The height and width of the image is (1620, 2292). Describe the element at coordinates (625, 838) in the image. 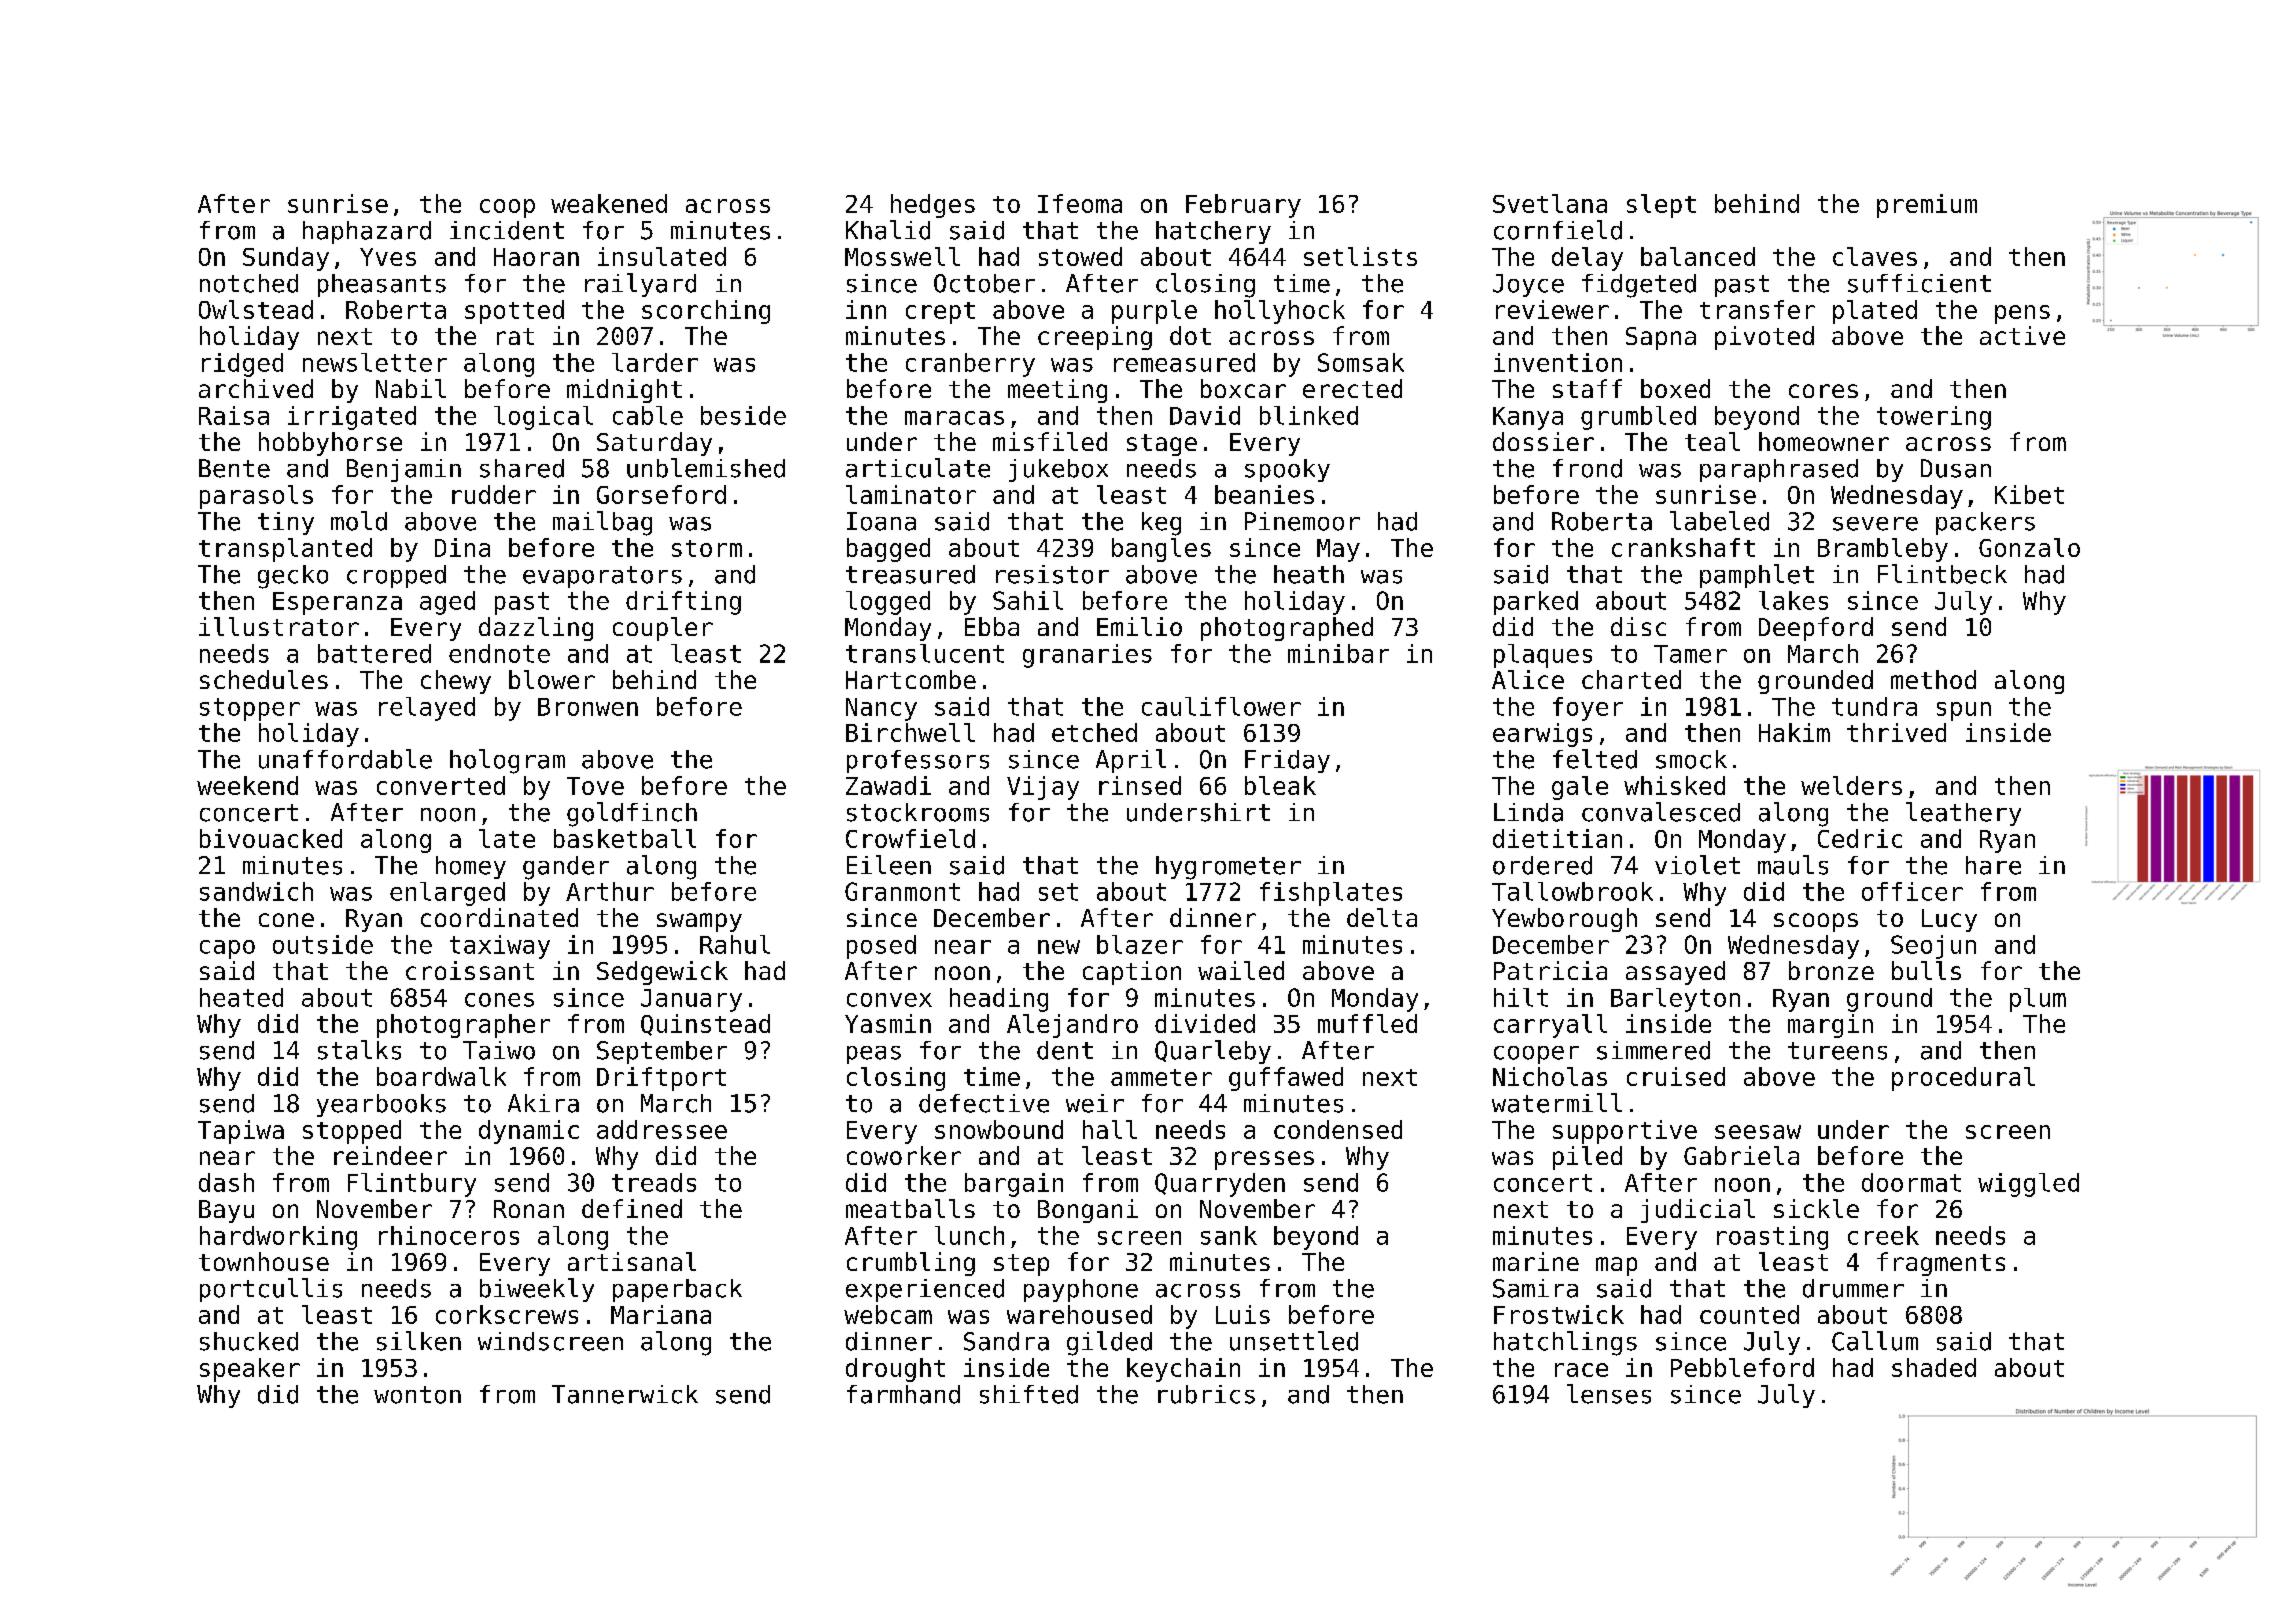

I see `basketball` at that location.
